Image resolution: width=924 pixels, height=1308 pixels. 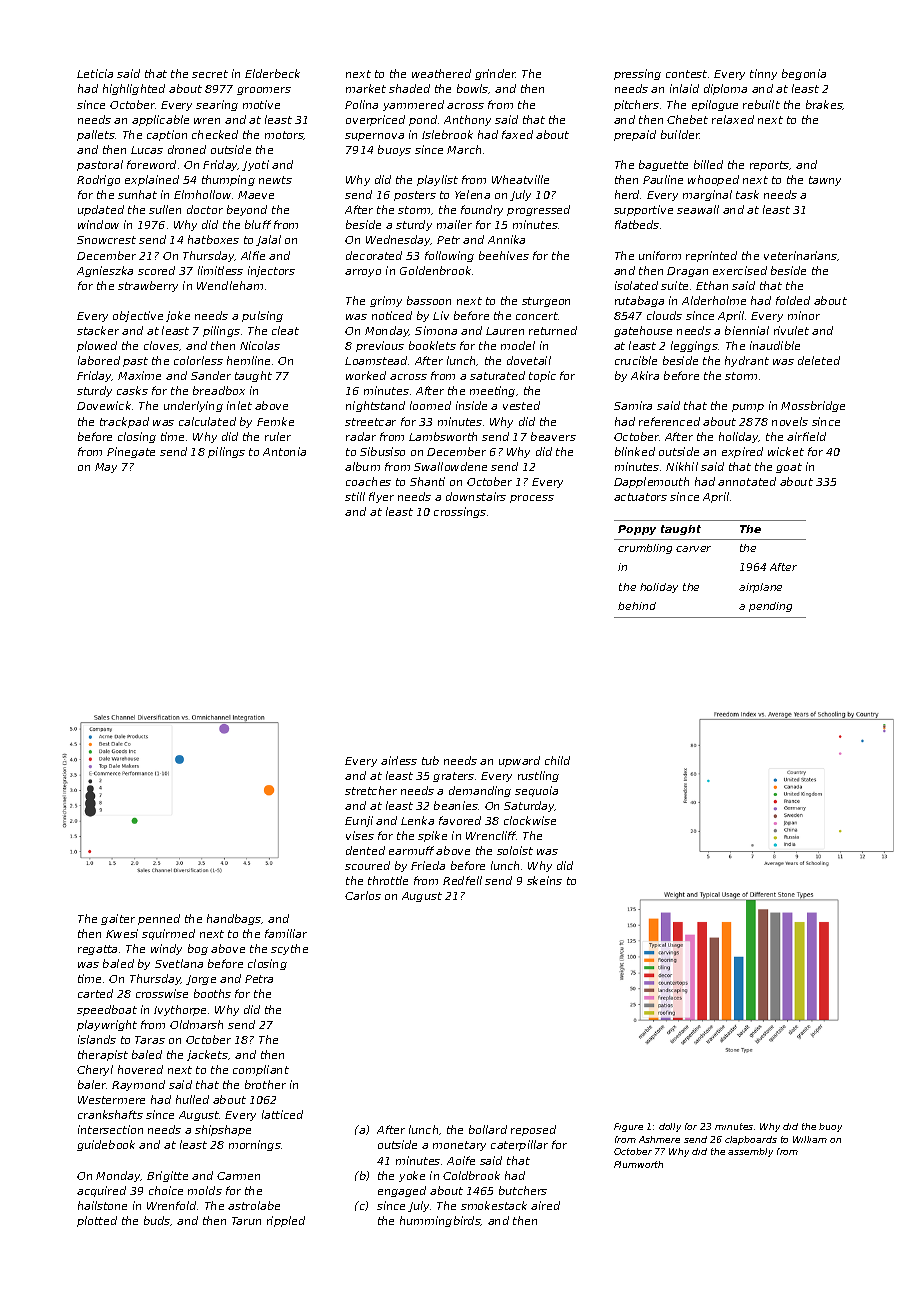 What do you see at coordinates (371, 790) in the image?
I see `stretcher` at bounding box center [371, 790].
